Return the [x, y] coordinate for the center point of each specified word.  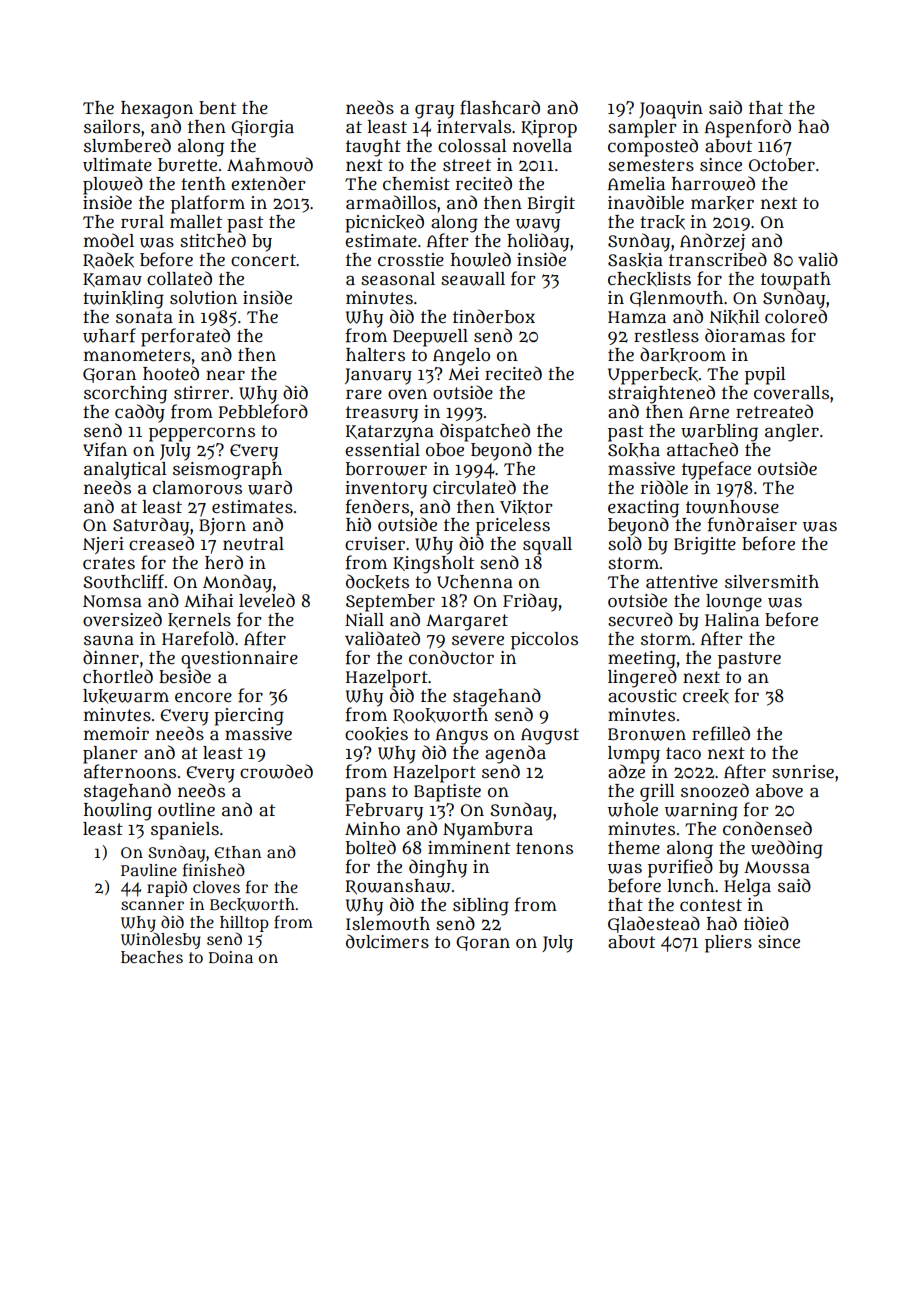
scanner [152, 905]
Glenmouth [676, 299]
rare [364, 395]
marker [722, 203]
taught [373, 148]
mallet [196, 222]
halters [375, 355]
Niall [364, 620]
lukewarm [126, 696]
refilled [721, 733]
